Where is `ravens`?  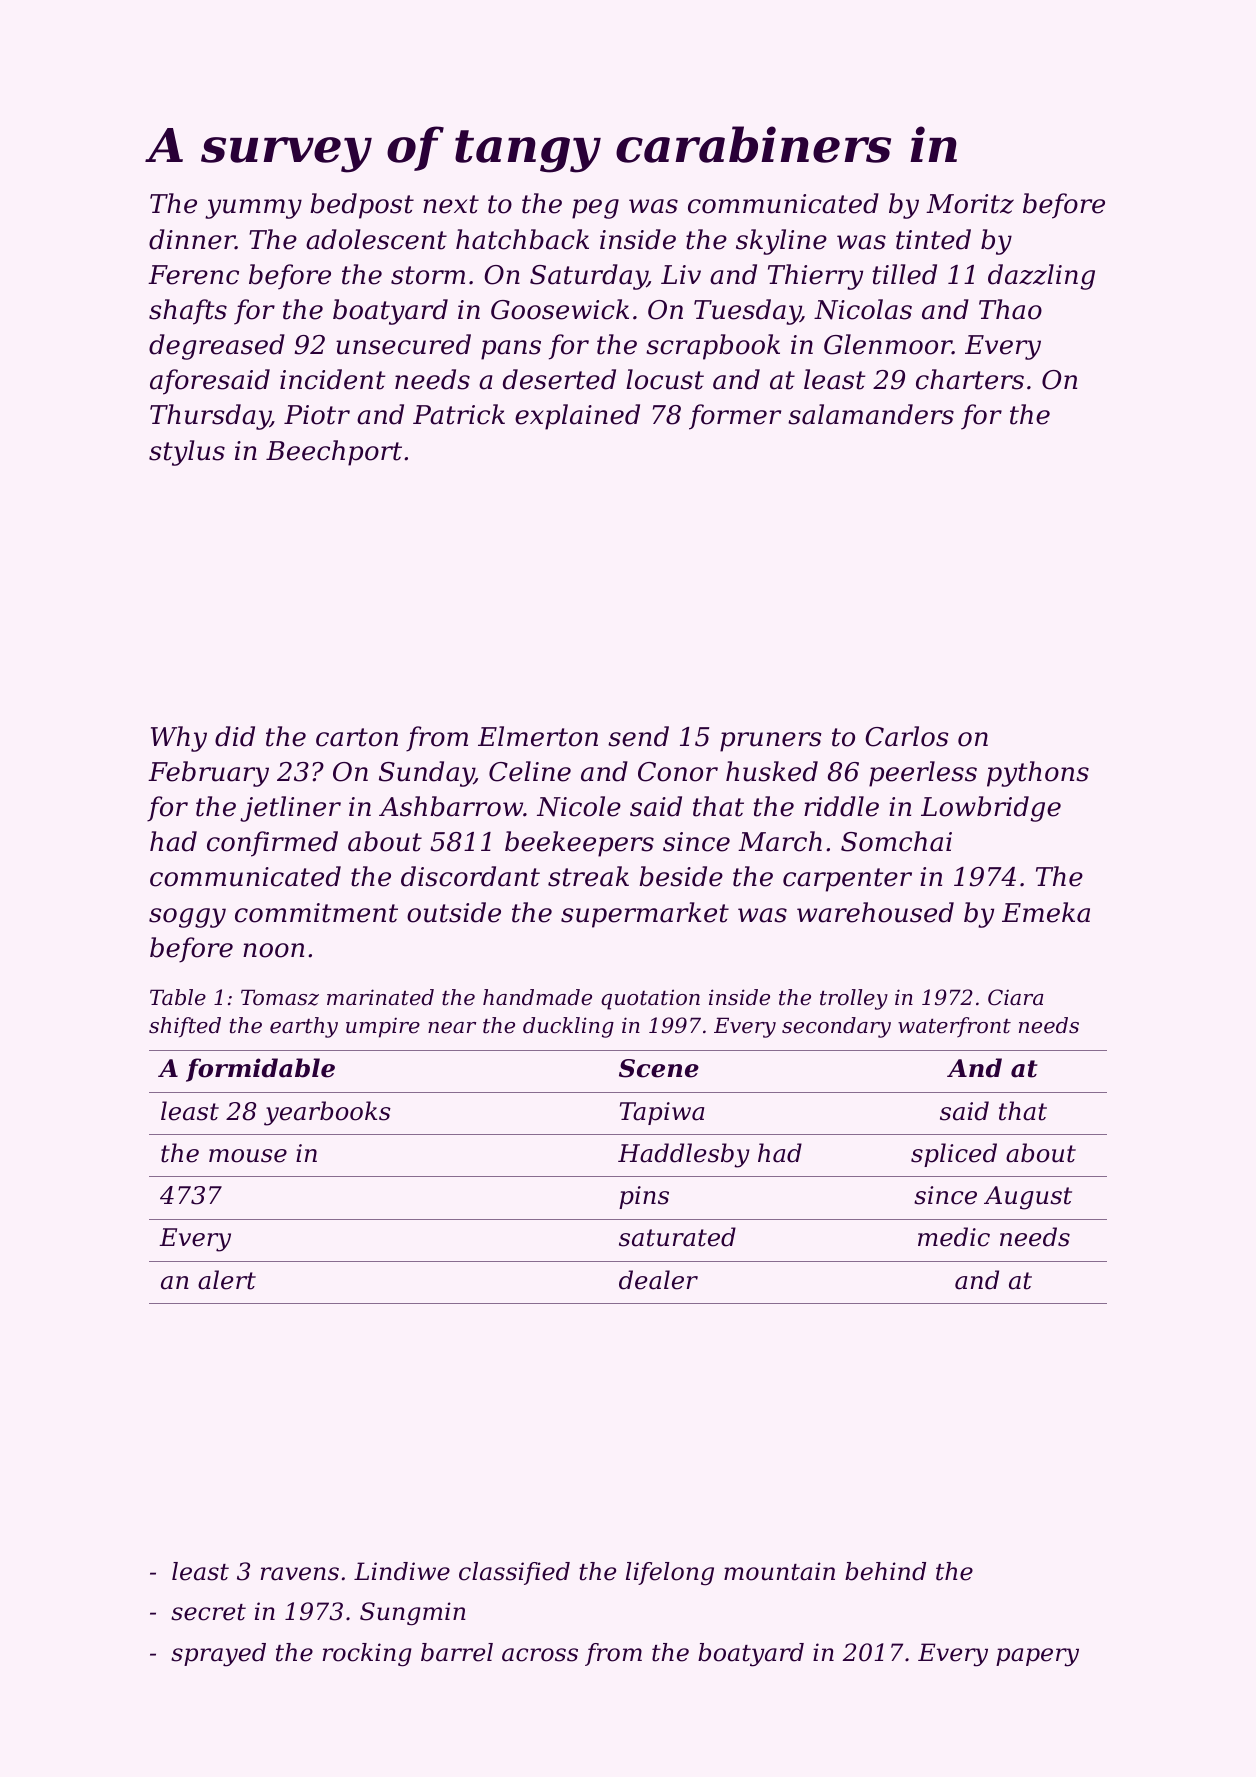
ravens is located at coordinates (300, 1574).
